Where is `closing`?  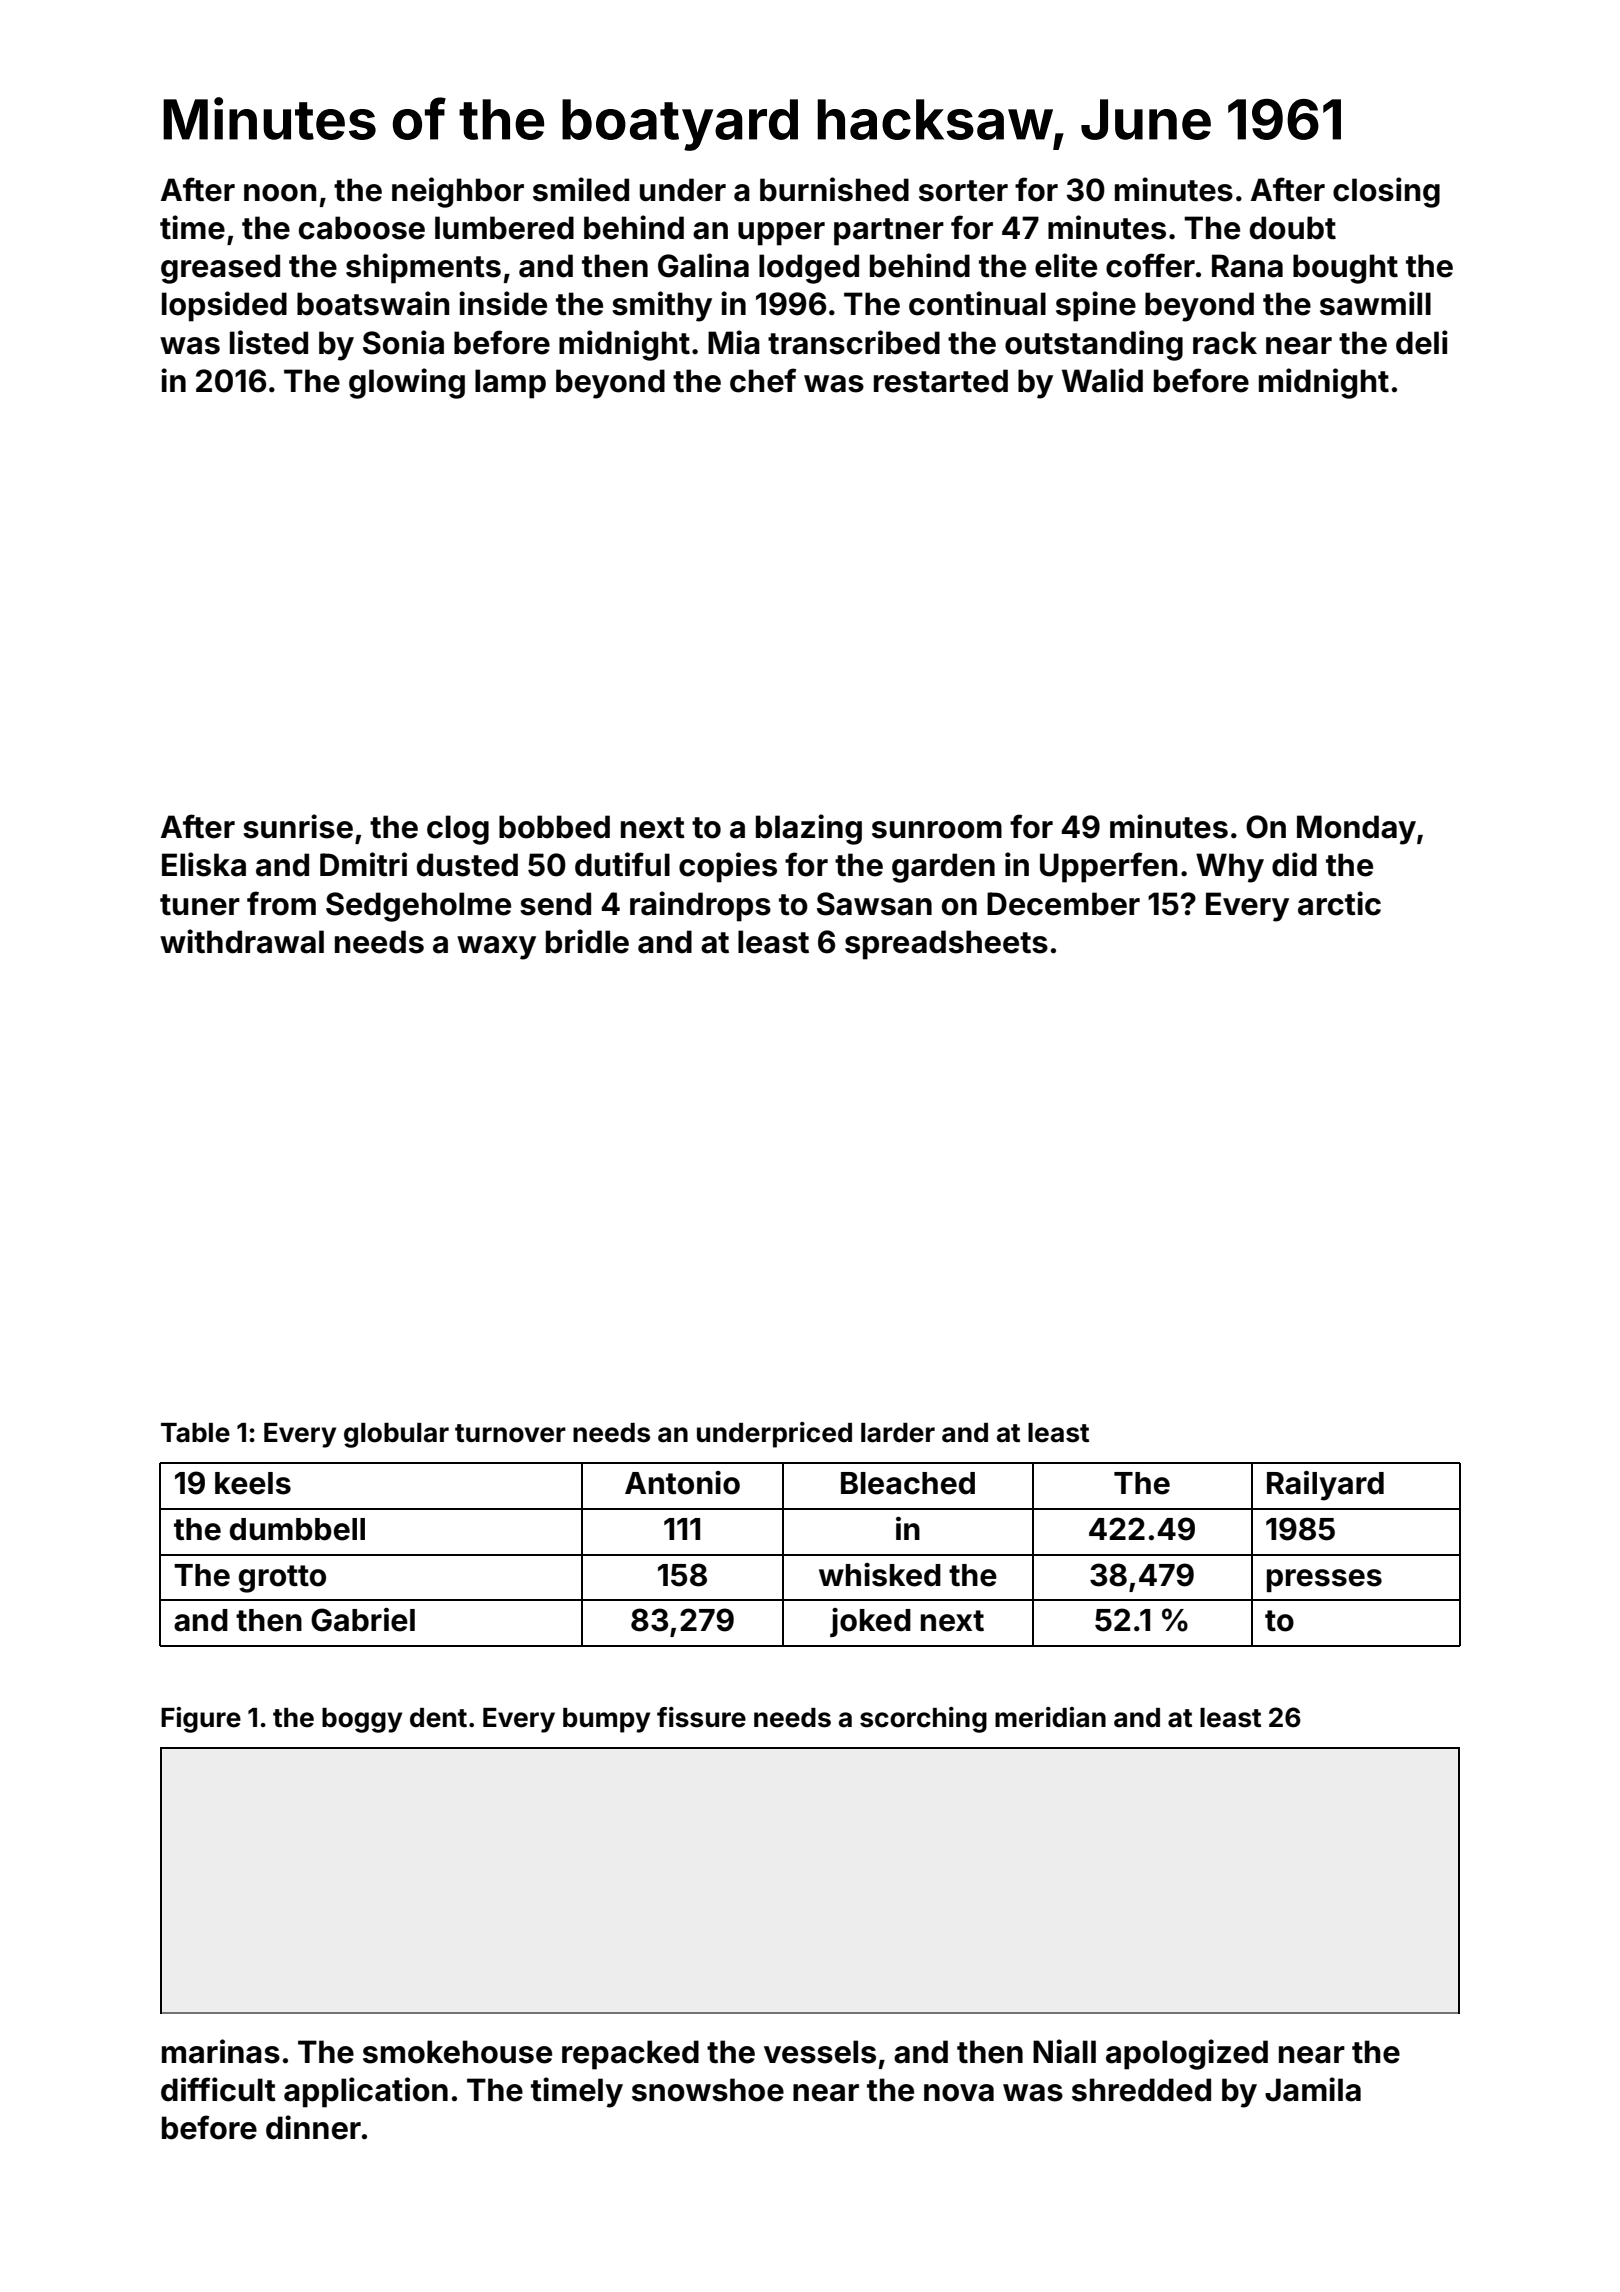 closing is located at coordinates (1386, 192).
